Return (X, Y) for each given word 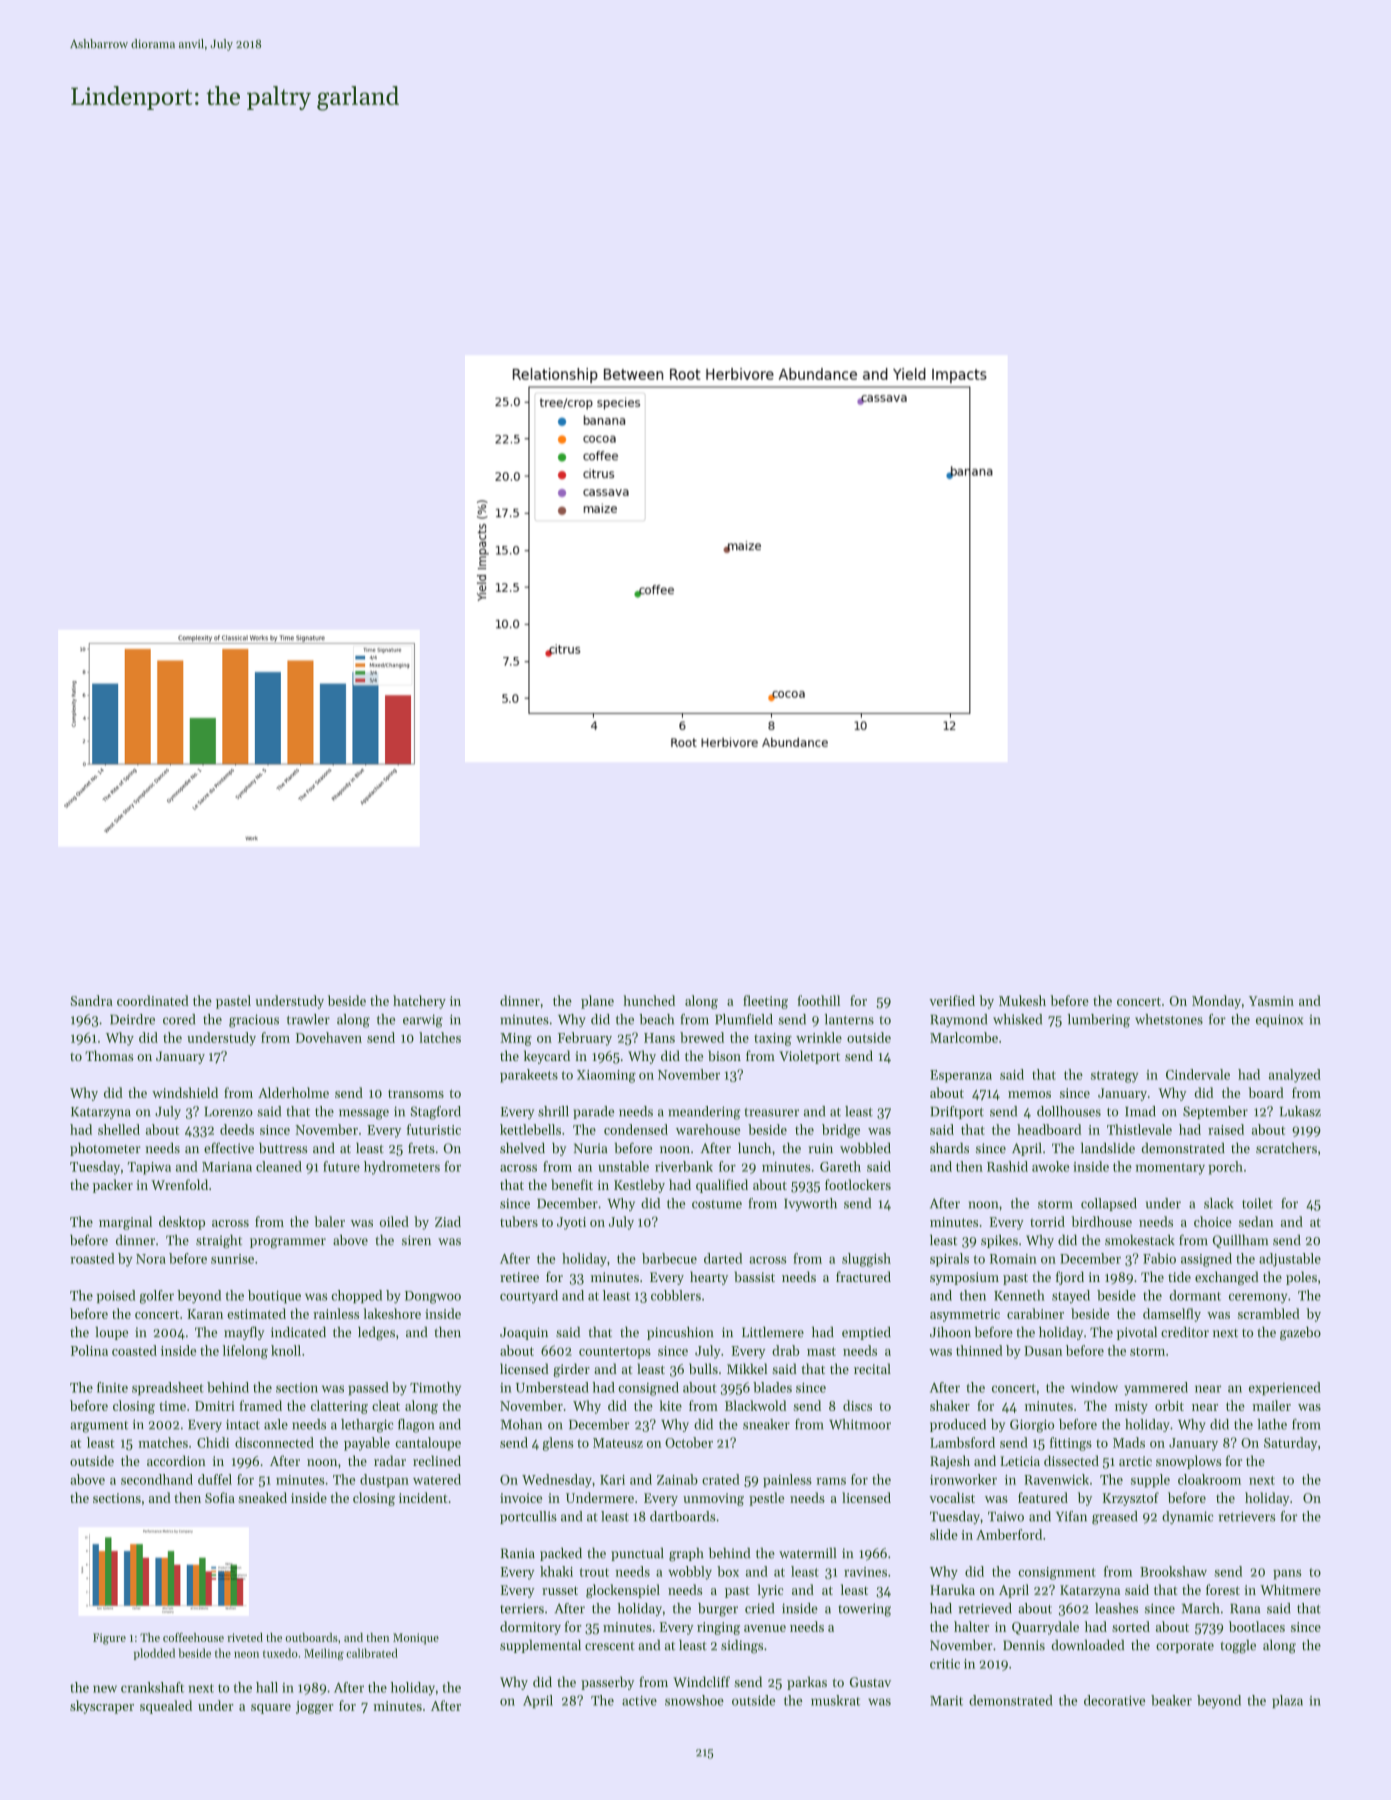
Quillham (1240, 1241)
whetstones (1169, 1019)
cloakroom (1209, 1479)
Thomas (109, 1055)
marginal (125, 1223)
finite (112, 1387)
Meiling (324, 1654)
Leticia (1020, 1461)
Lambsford (962, 1442)
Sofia (220, 1497)
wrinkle (819, 1037)
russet (560, 1590)
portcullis (528, 1517)
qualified (722, 1186)
